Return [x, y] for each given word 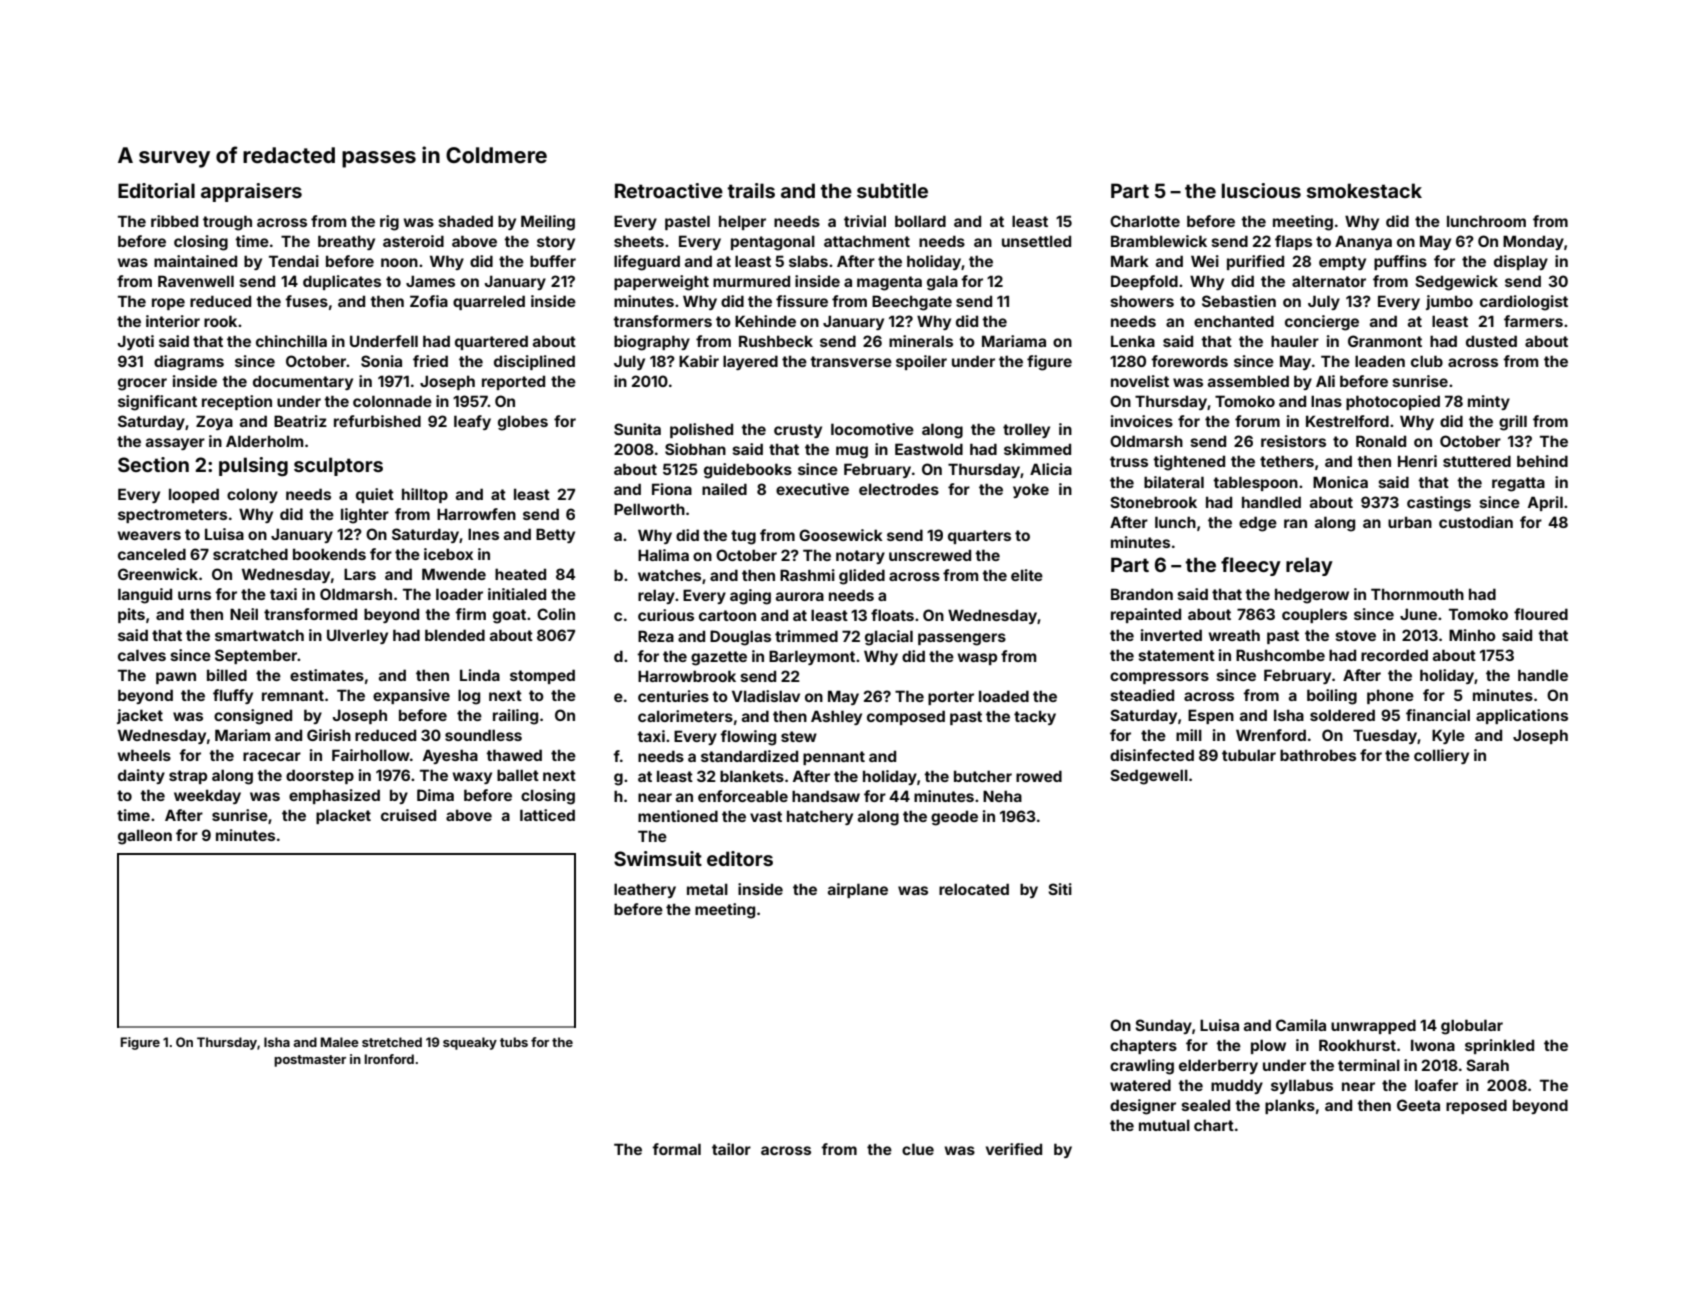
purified [1255, 262]
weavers [149, 535]
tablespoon [1255, 483]
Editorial [156, 190]
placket [343, 816]
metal [707, 889]
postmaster [310, 1061]
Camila [1301, 1025]
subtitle [892, 190]
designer [1143, 1107]
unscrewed [930, 555]
